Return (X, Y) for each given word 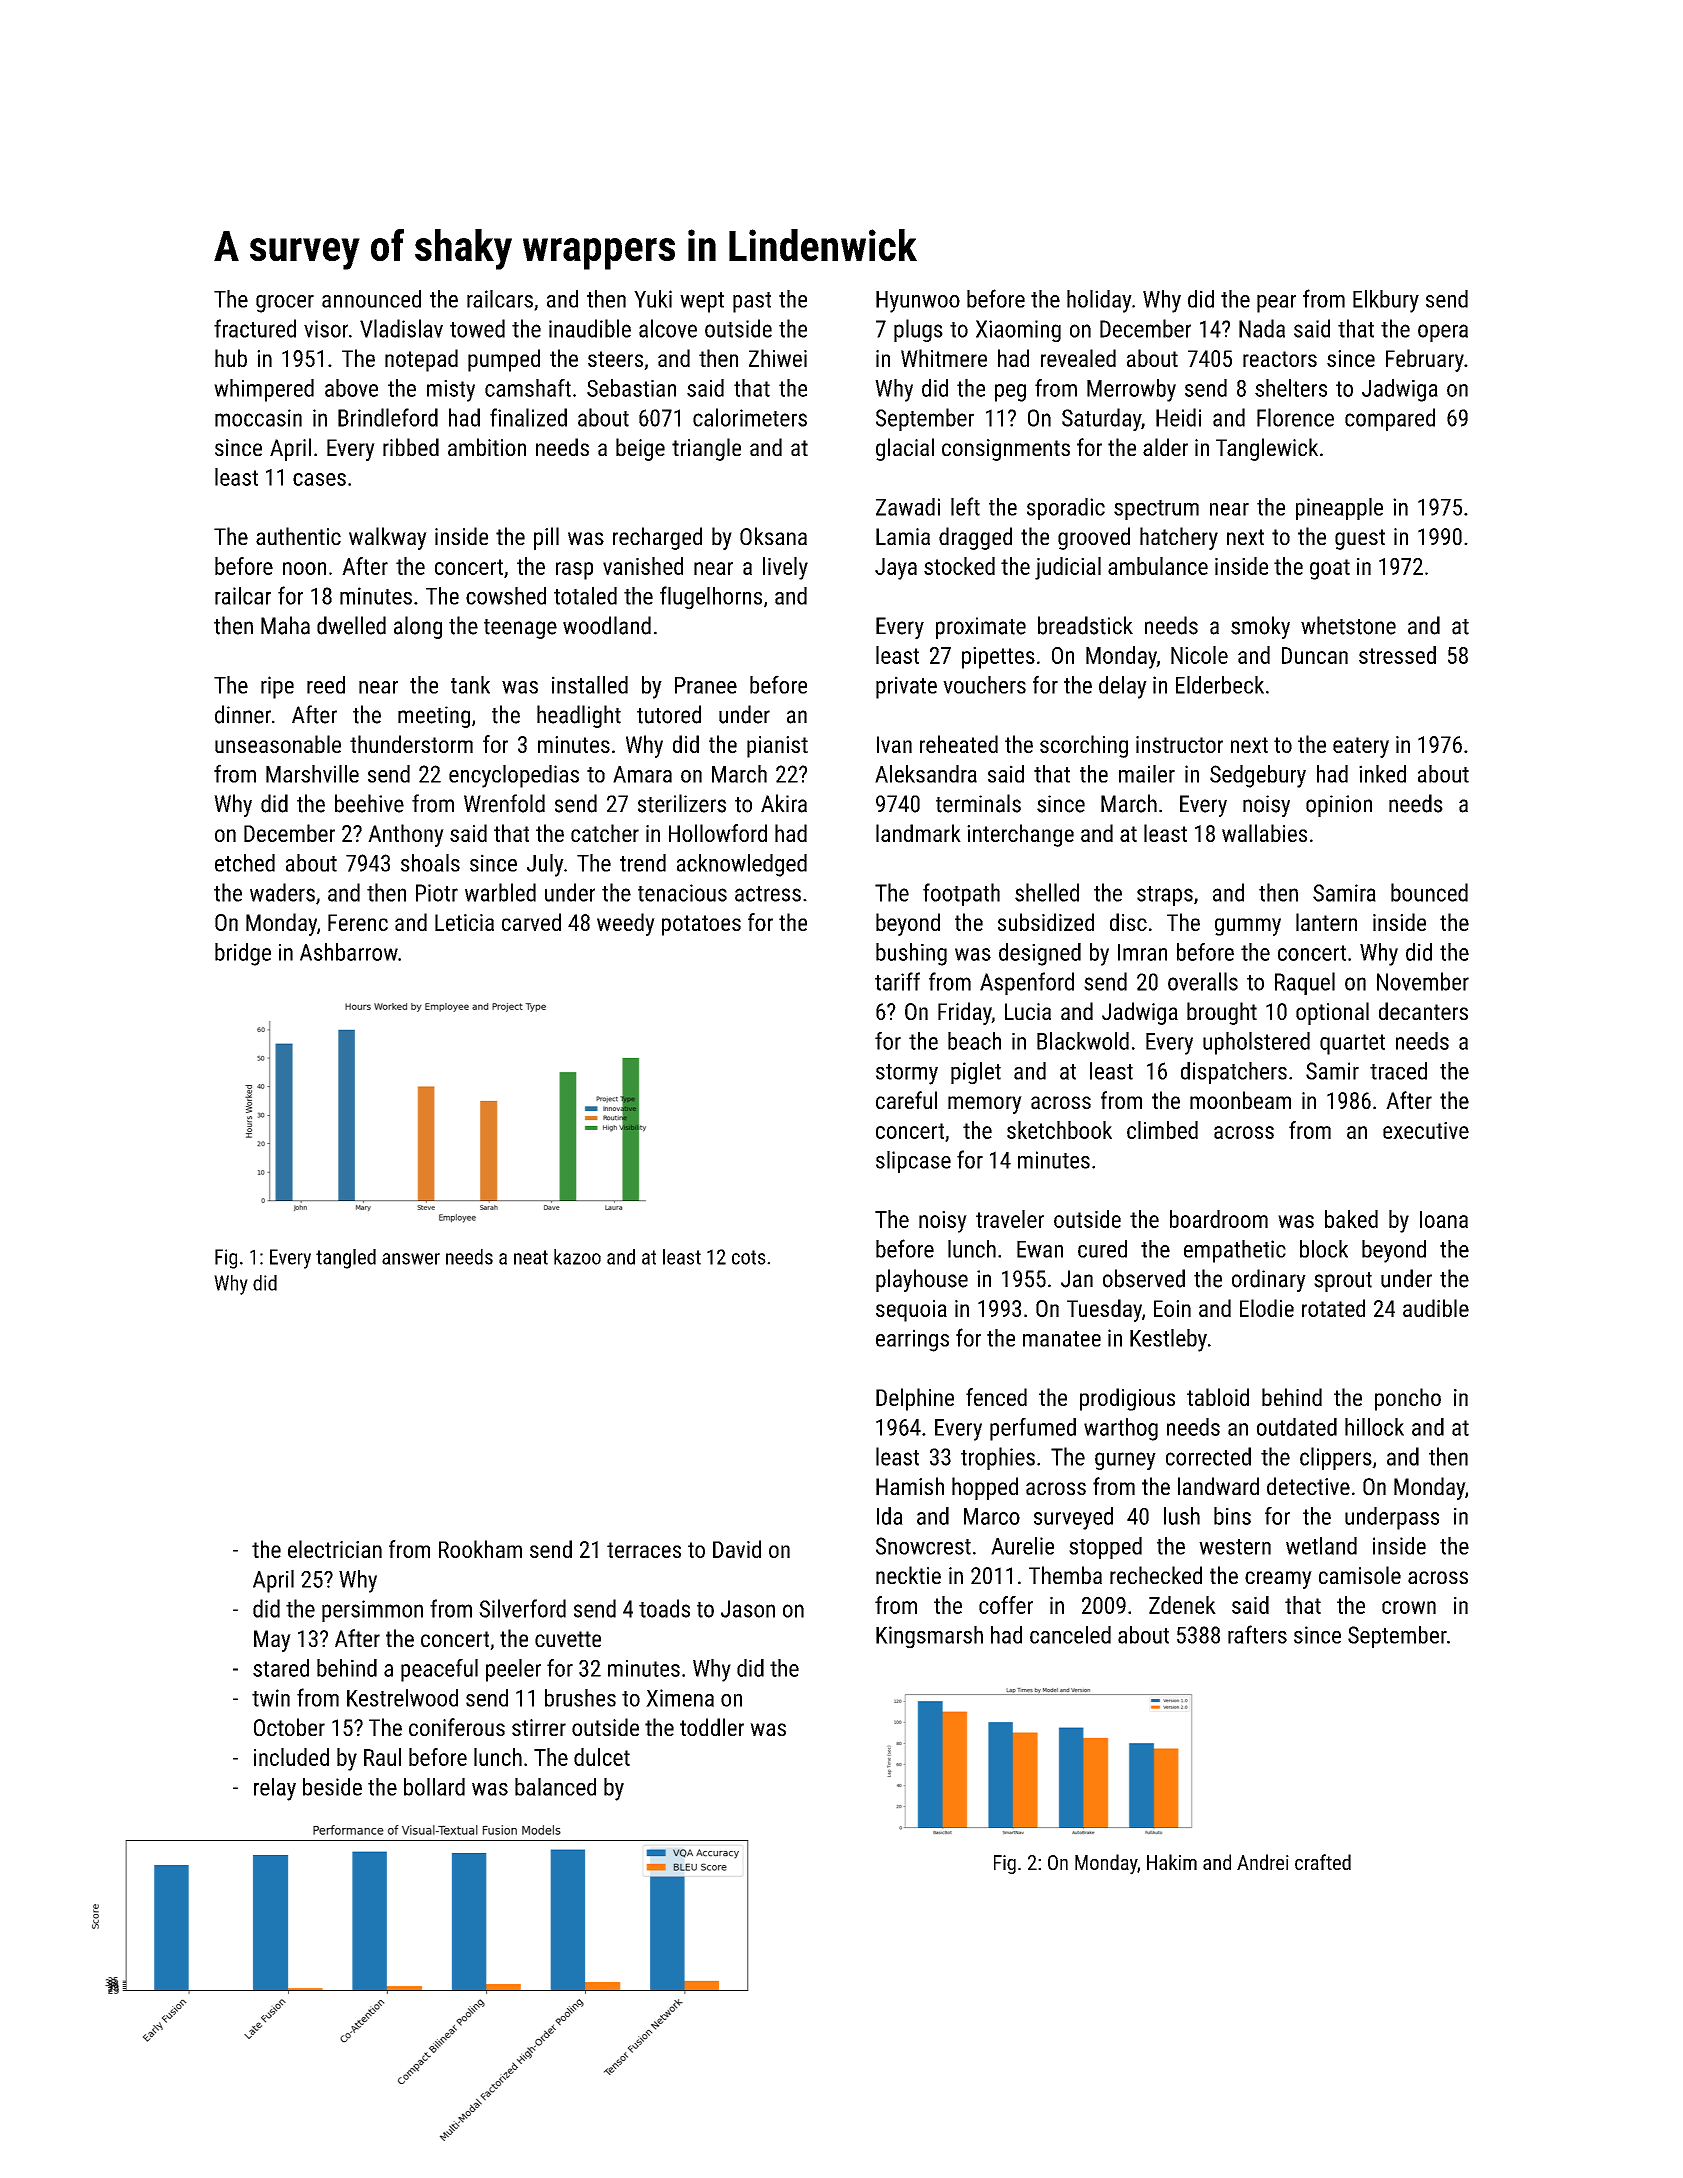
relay (275, 1789)
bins (1232, 1516)
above (351, 388)
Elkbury (1386, 301)
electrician (335, 1549)
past (752, 302)
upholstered (1256, 1043)
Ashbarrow (349, 952)
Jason (748, 1609)
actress (768, 894)
